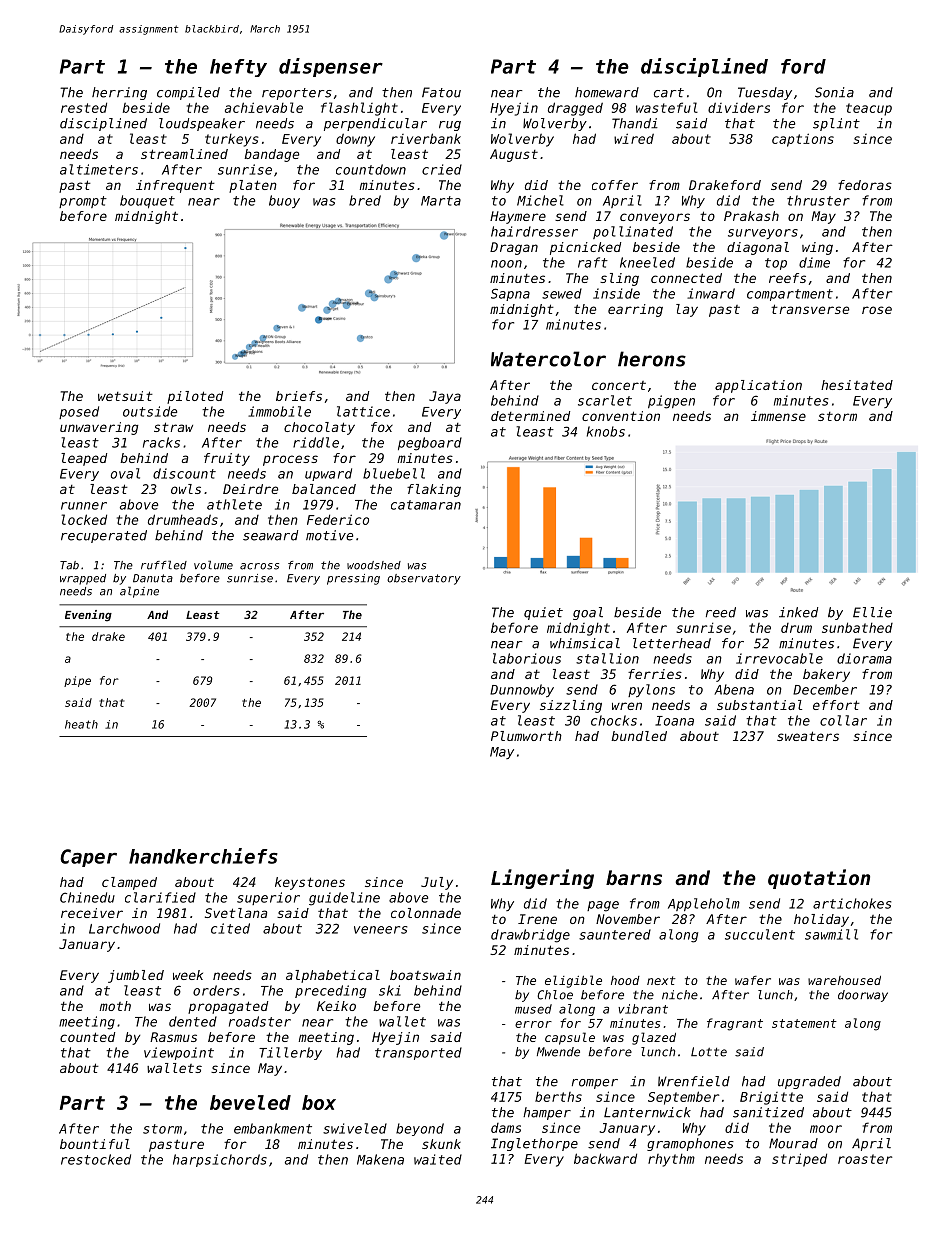 Image resolution: width=952 pixels, height=1233 pixels. I want to click on athlete, so click(234, 504).
